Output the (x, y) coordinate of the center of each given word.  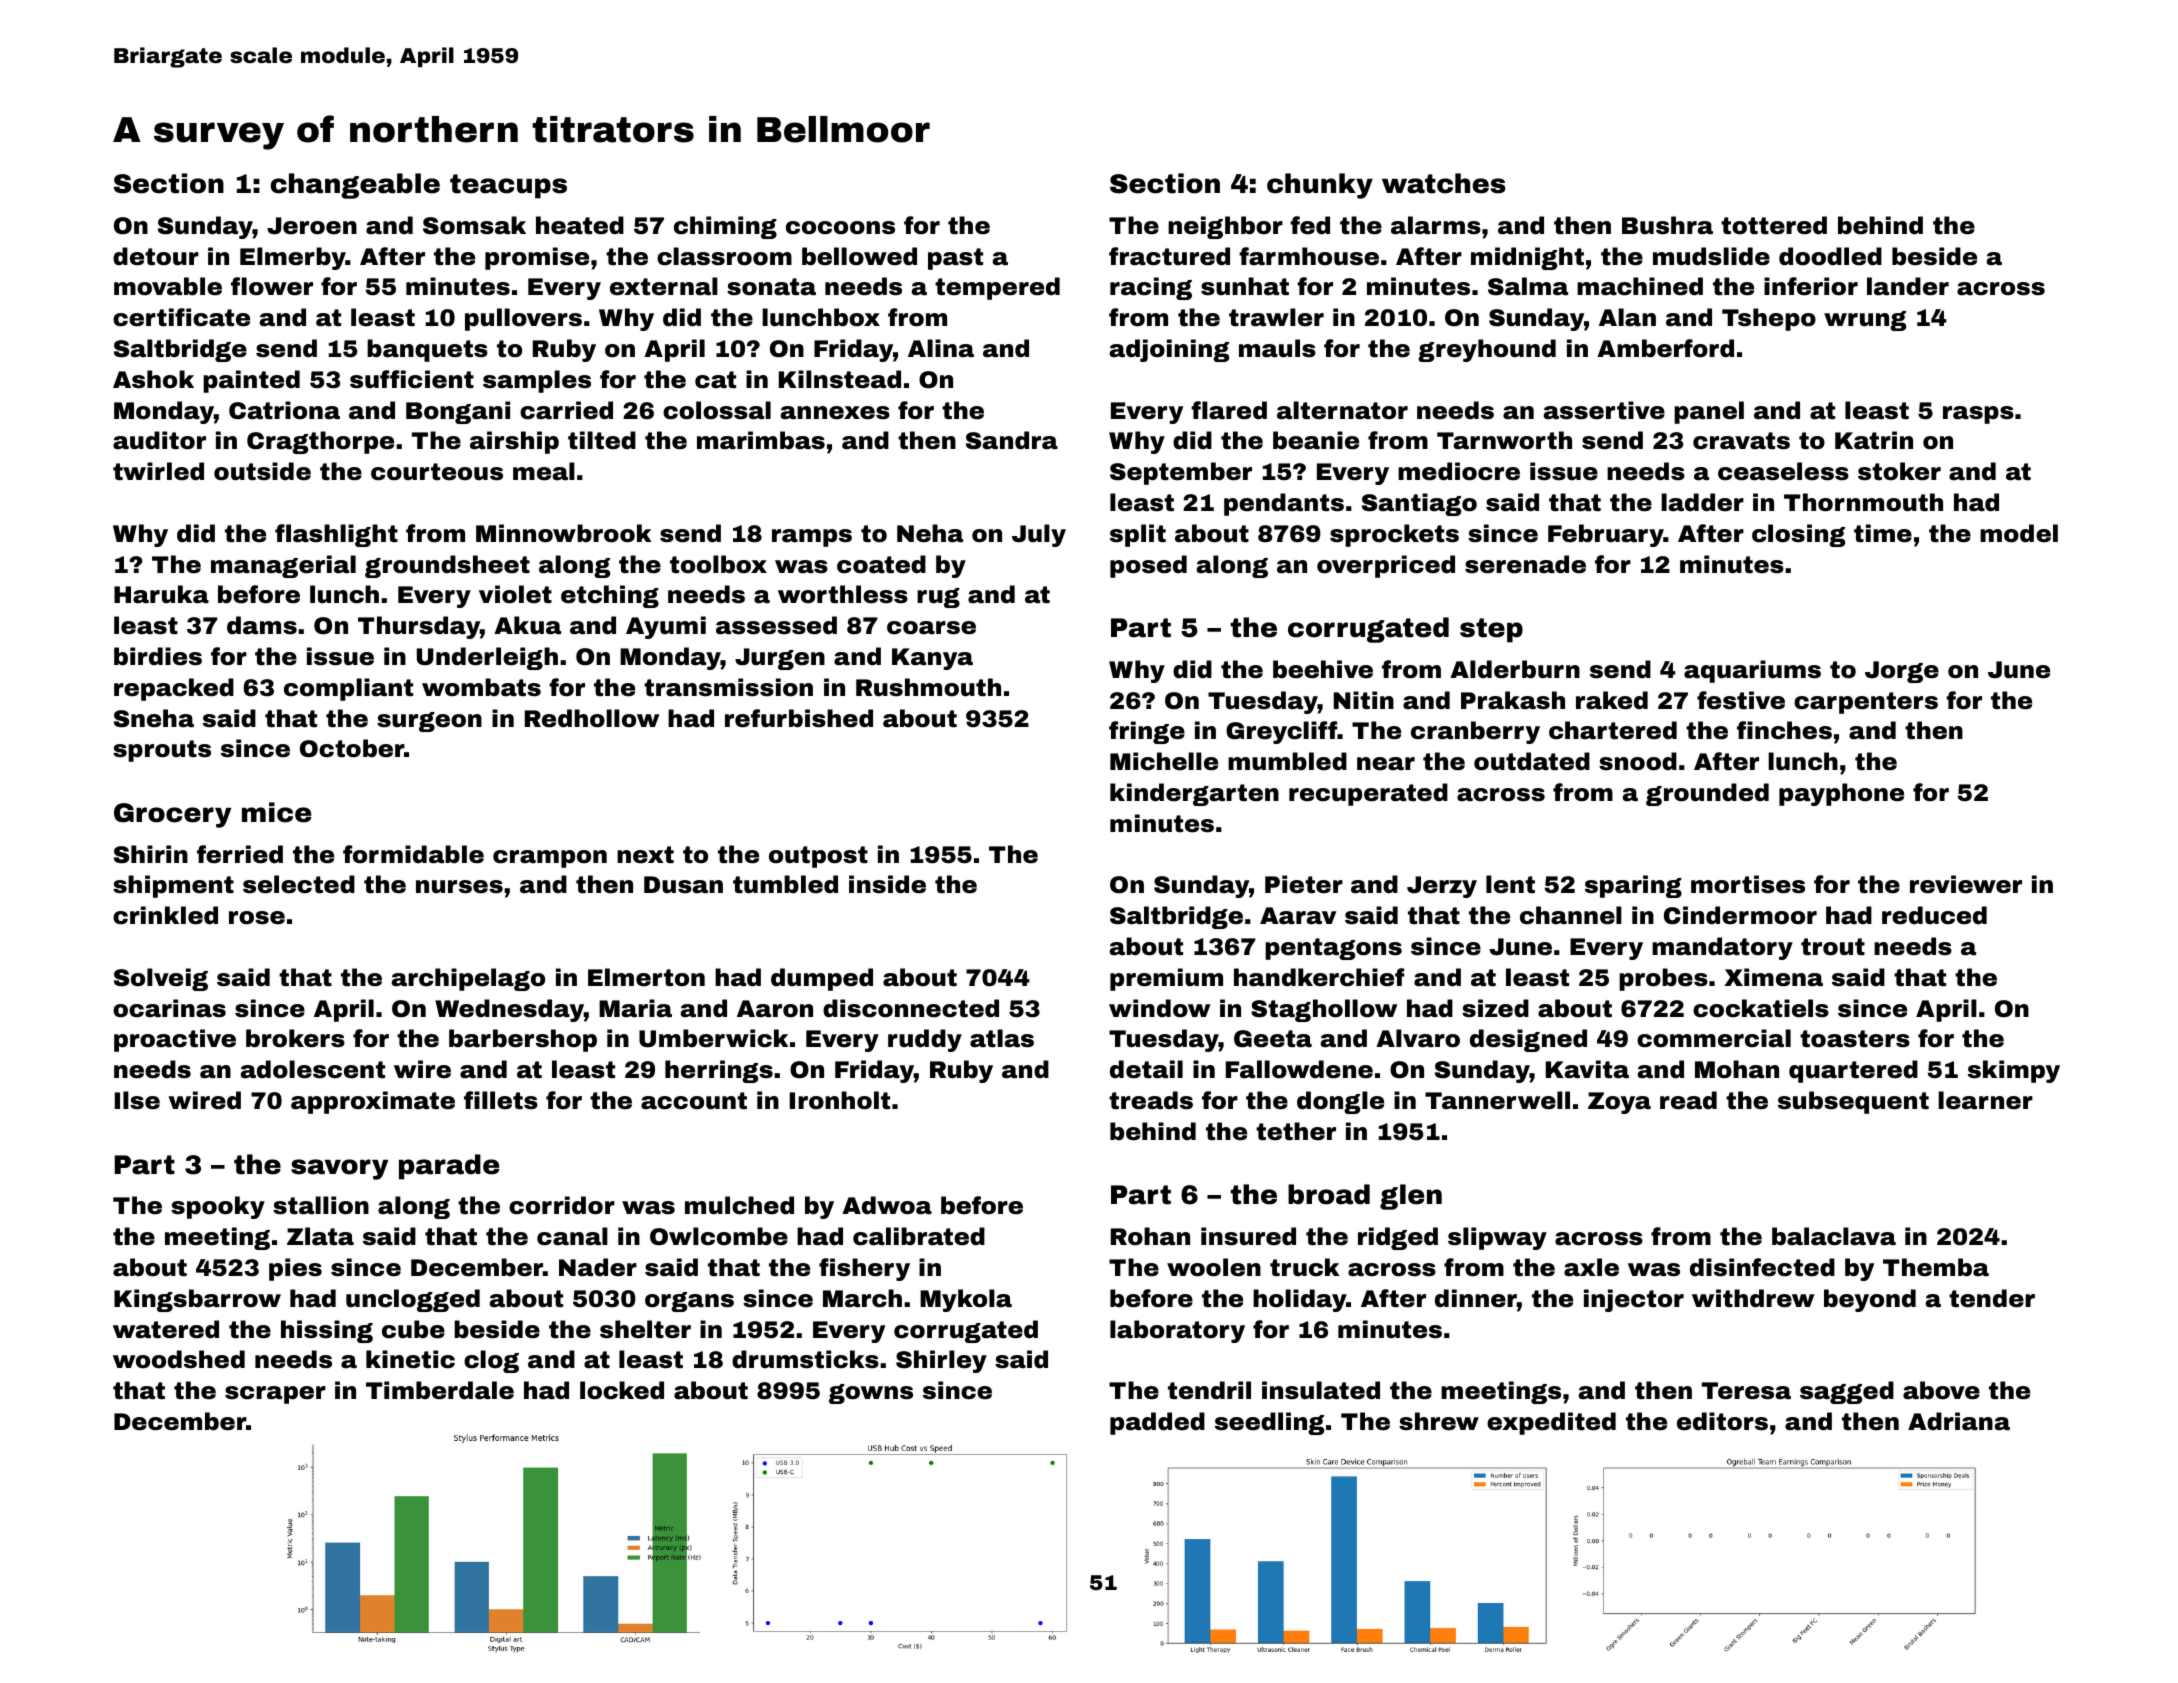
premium (1166, 979)
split (1138, 535)
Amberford (1665, 348)
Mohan (1737, 1069)
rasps (1978, 415)
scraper (275, 1395)
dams (262, 625)
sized (1495, 1008)
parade (449, 1167)
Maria (635, 1008)
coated (881, 564)
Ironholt (840, 1100)
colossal (717, 410)
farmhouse (1309, 256)
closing (1798, 535)
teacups (508, 186)
